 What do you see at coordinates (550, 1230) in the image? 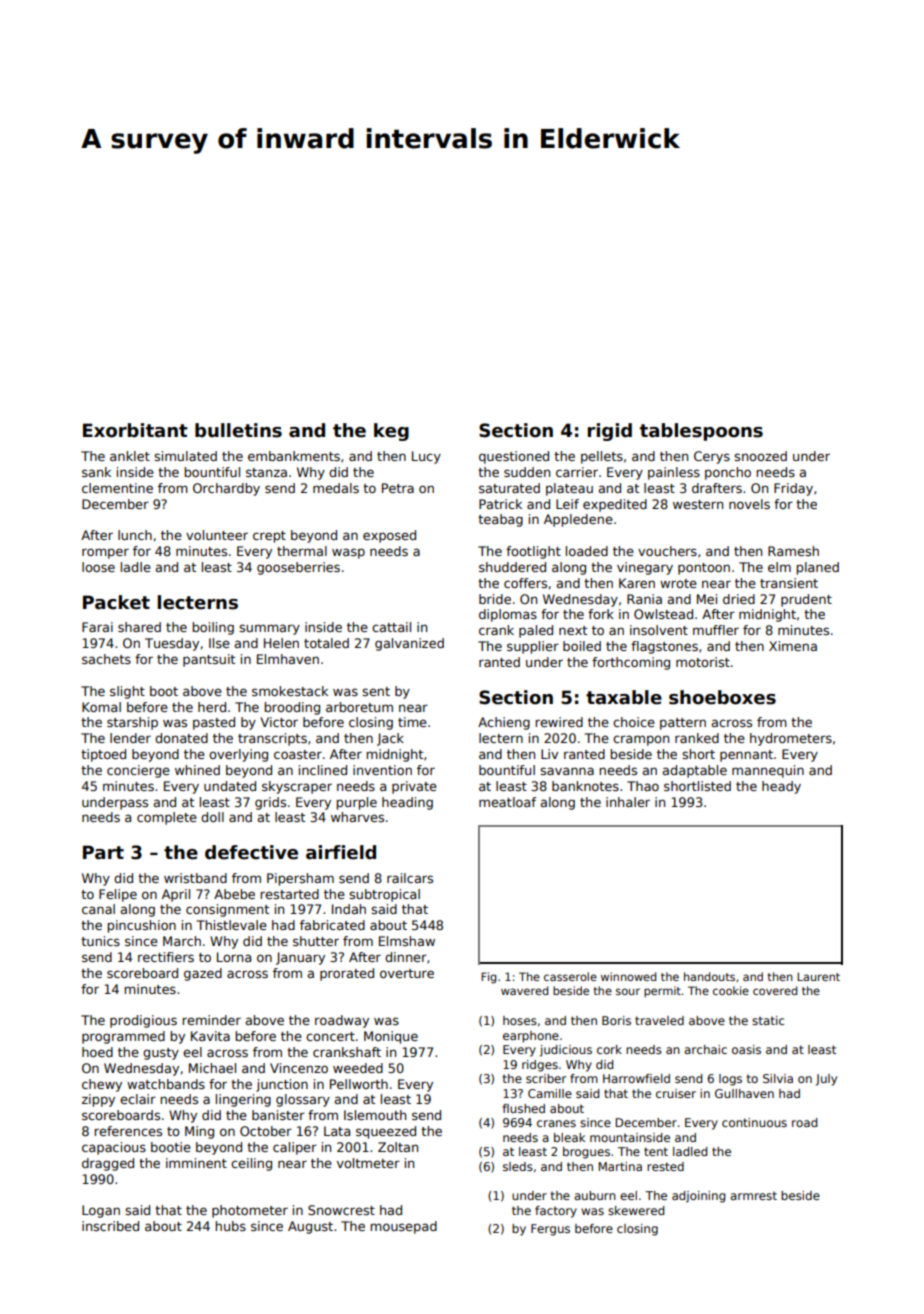
I see `Fergus` at bounding box center [550, 1230].
